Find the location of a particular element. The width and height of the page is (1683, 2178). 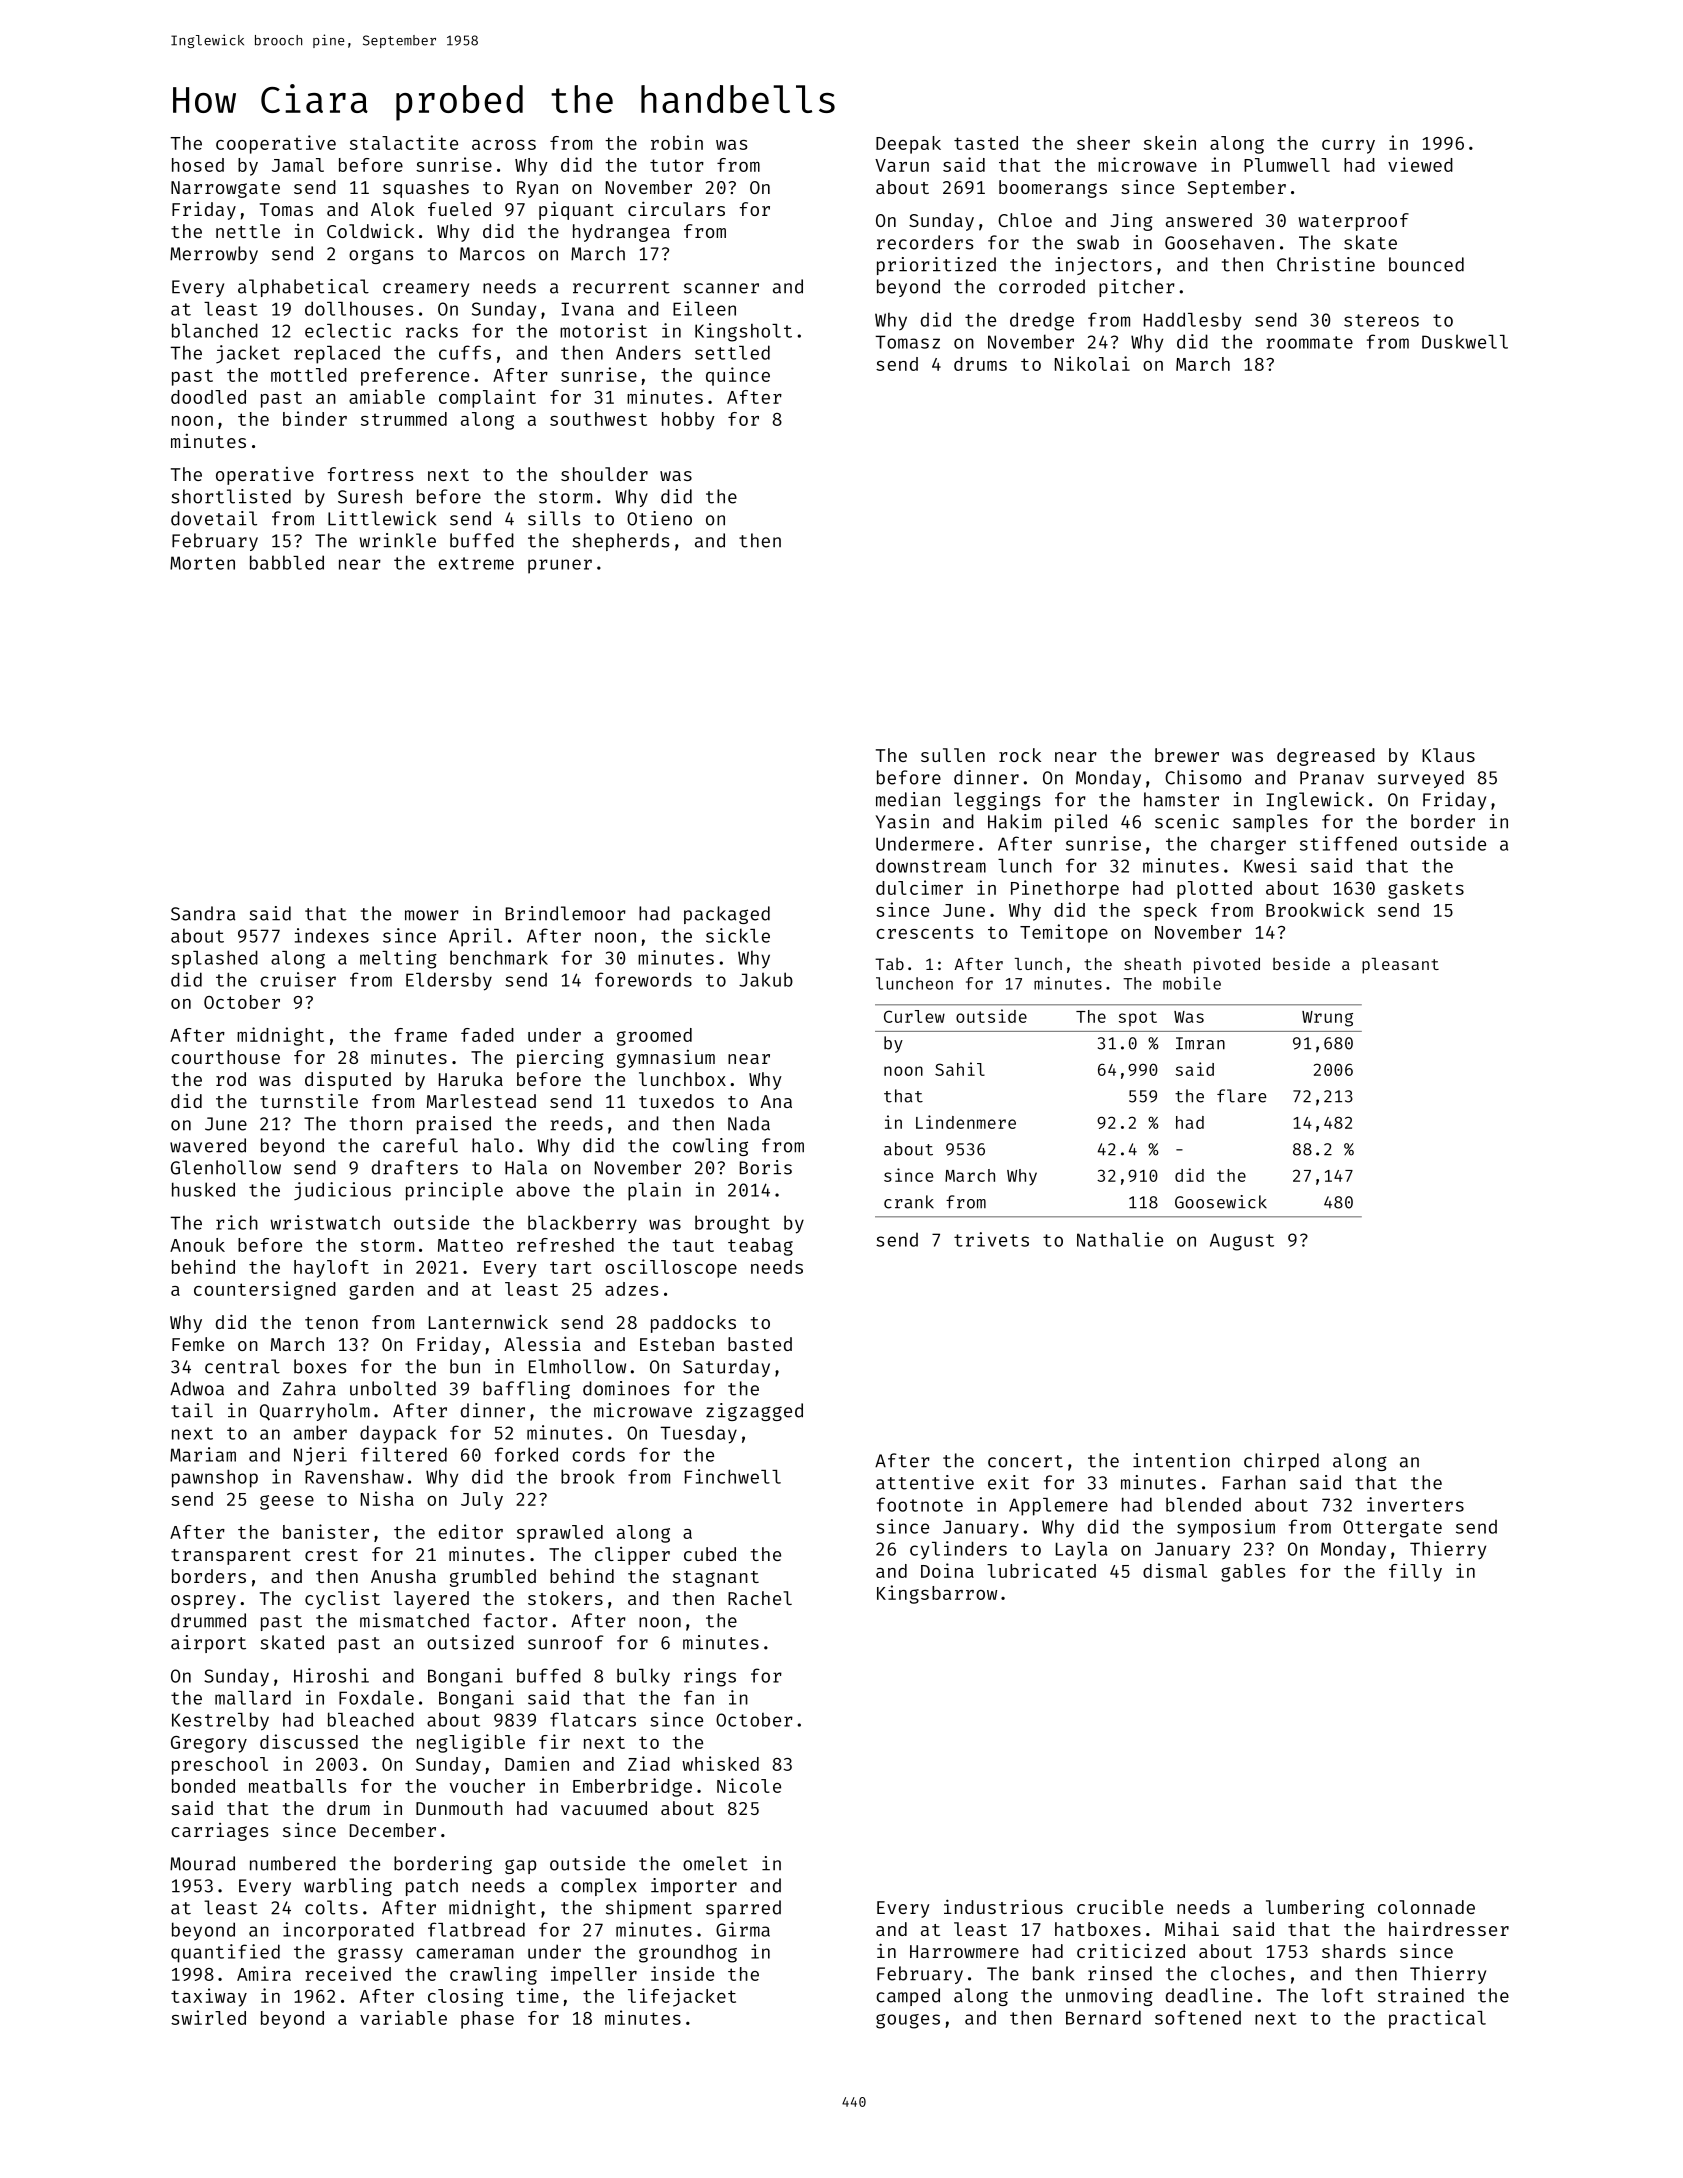

husked is located at coordinates (203, 1189).
